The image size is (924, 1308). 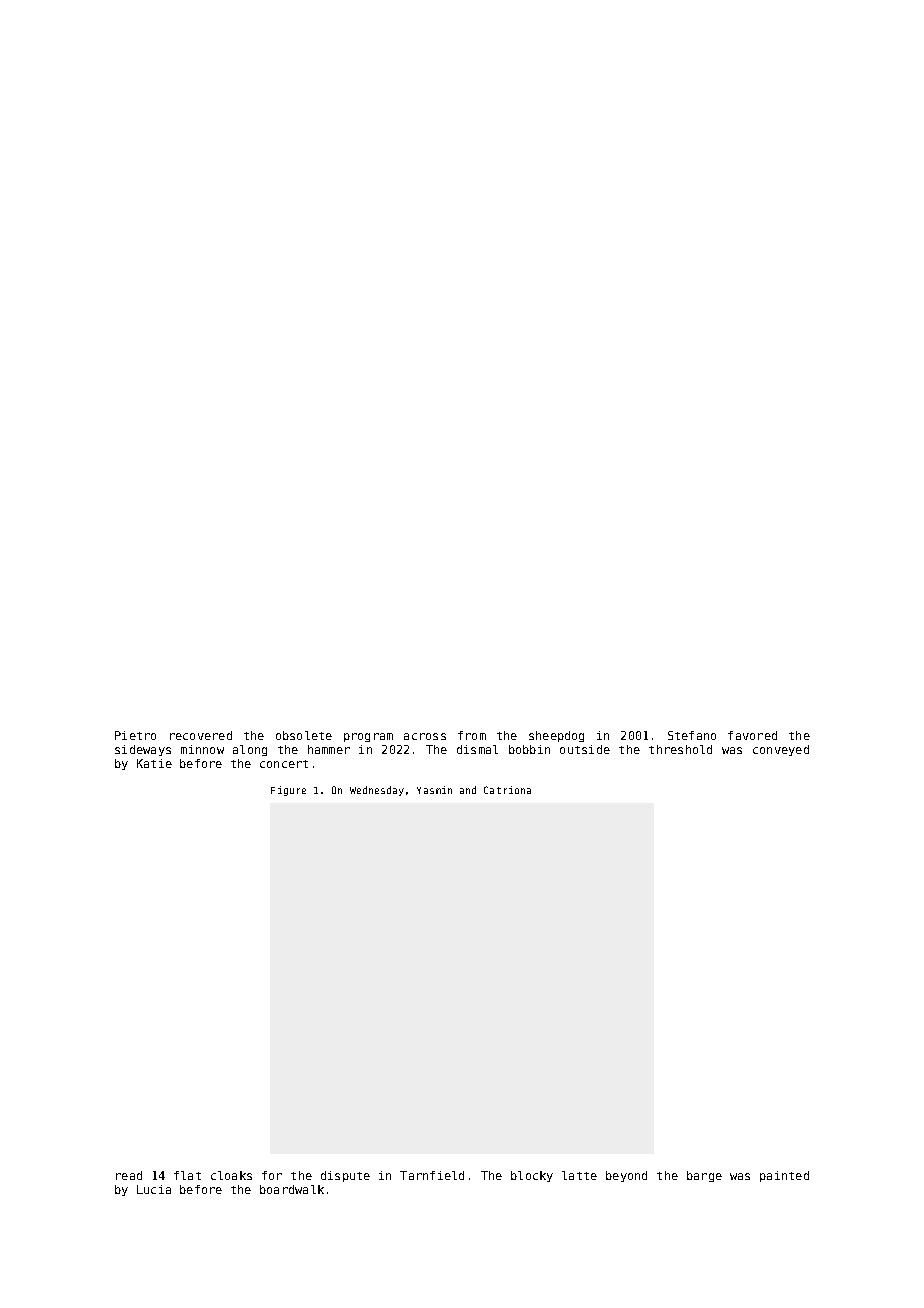 I want to click on latte, so click(x=579, y=1175).
